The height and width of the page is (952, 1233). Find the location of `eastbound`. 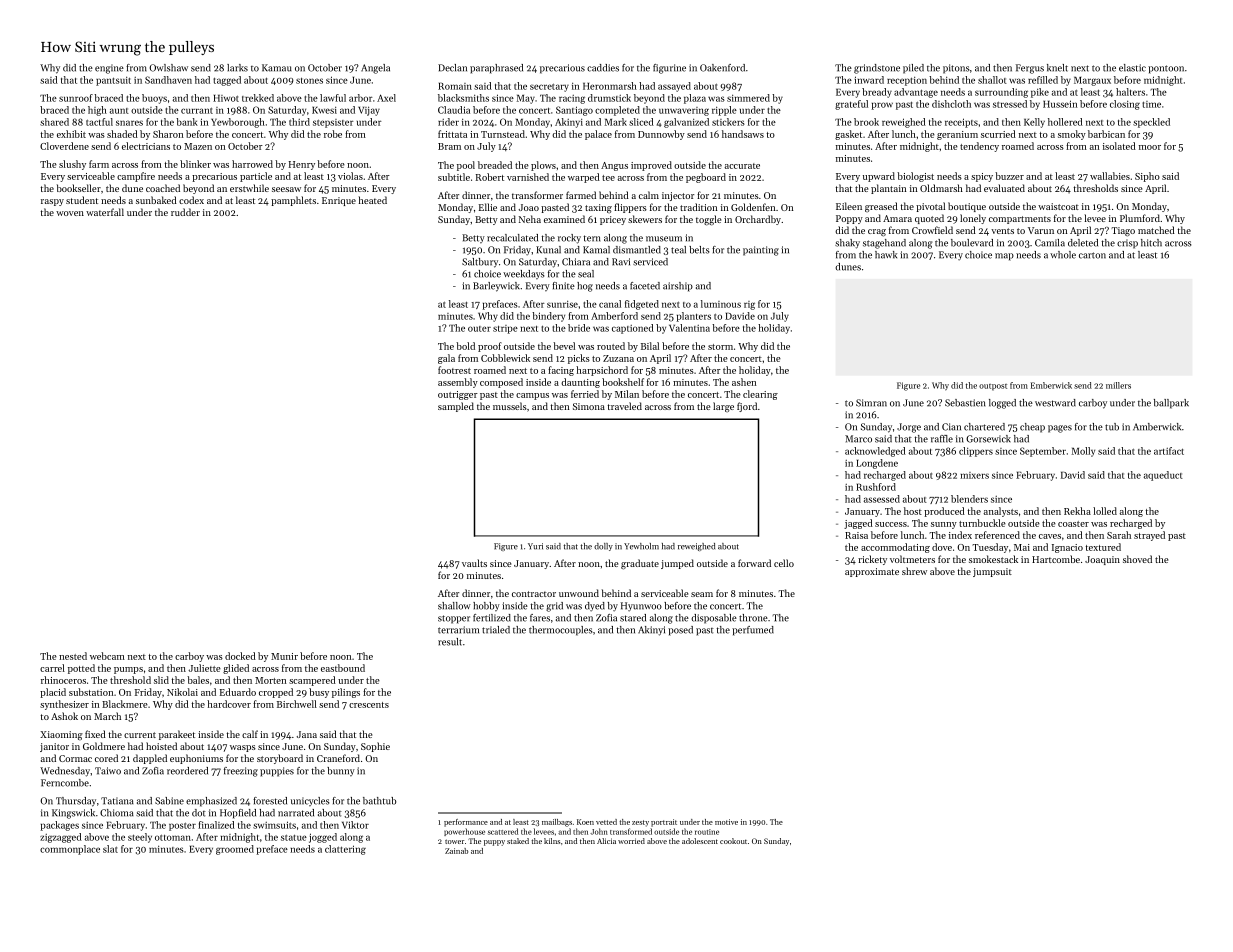

eastbound is located at coordinates (343, 668).
